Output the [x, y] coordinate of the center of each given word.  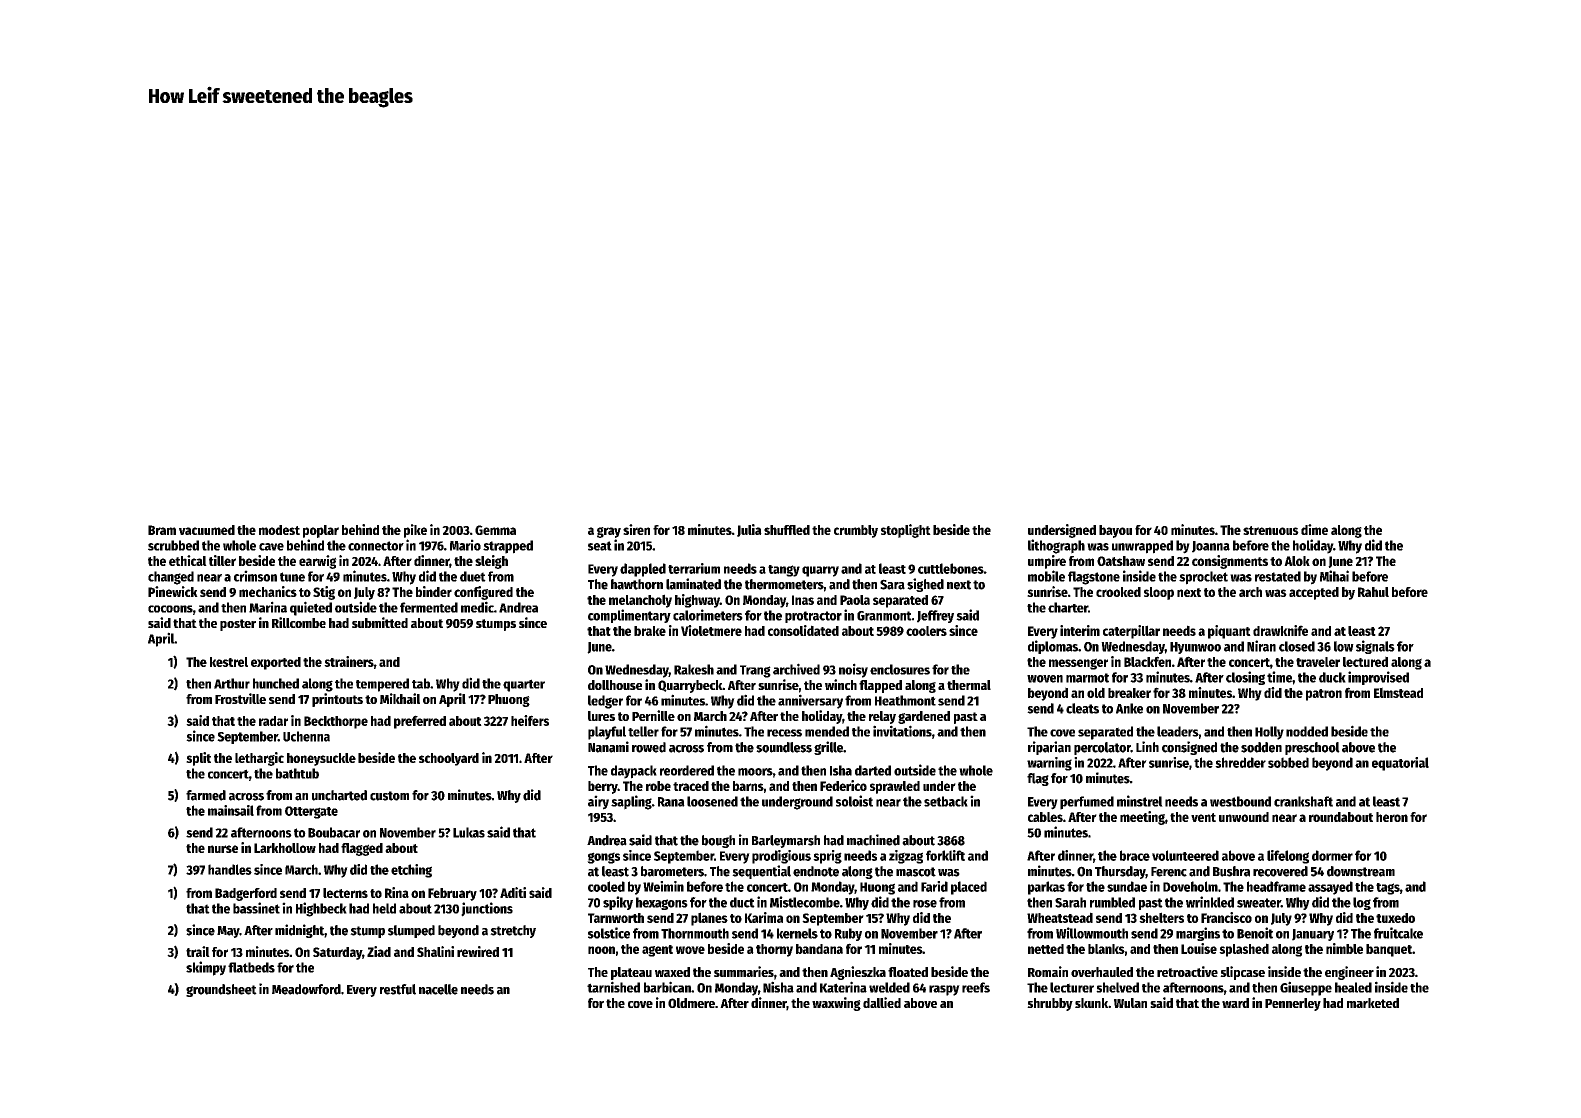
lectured [1365, 661]
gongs [603, 858]
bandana [819, 949]
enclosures [900, 669]
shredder [1240, 762]
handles [230, 869]
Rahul [1373, 592]
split [198, 759]
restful [398, 989]
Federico [843, 785]
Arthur [232, 683]
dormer [1332, 855]
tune [292, 577]
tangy [784, 571]
